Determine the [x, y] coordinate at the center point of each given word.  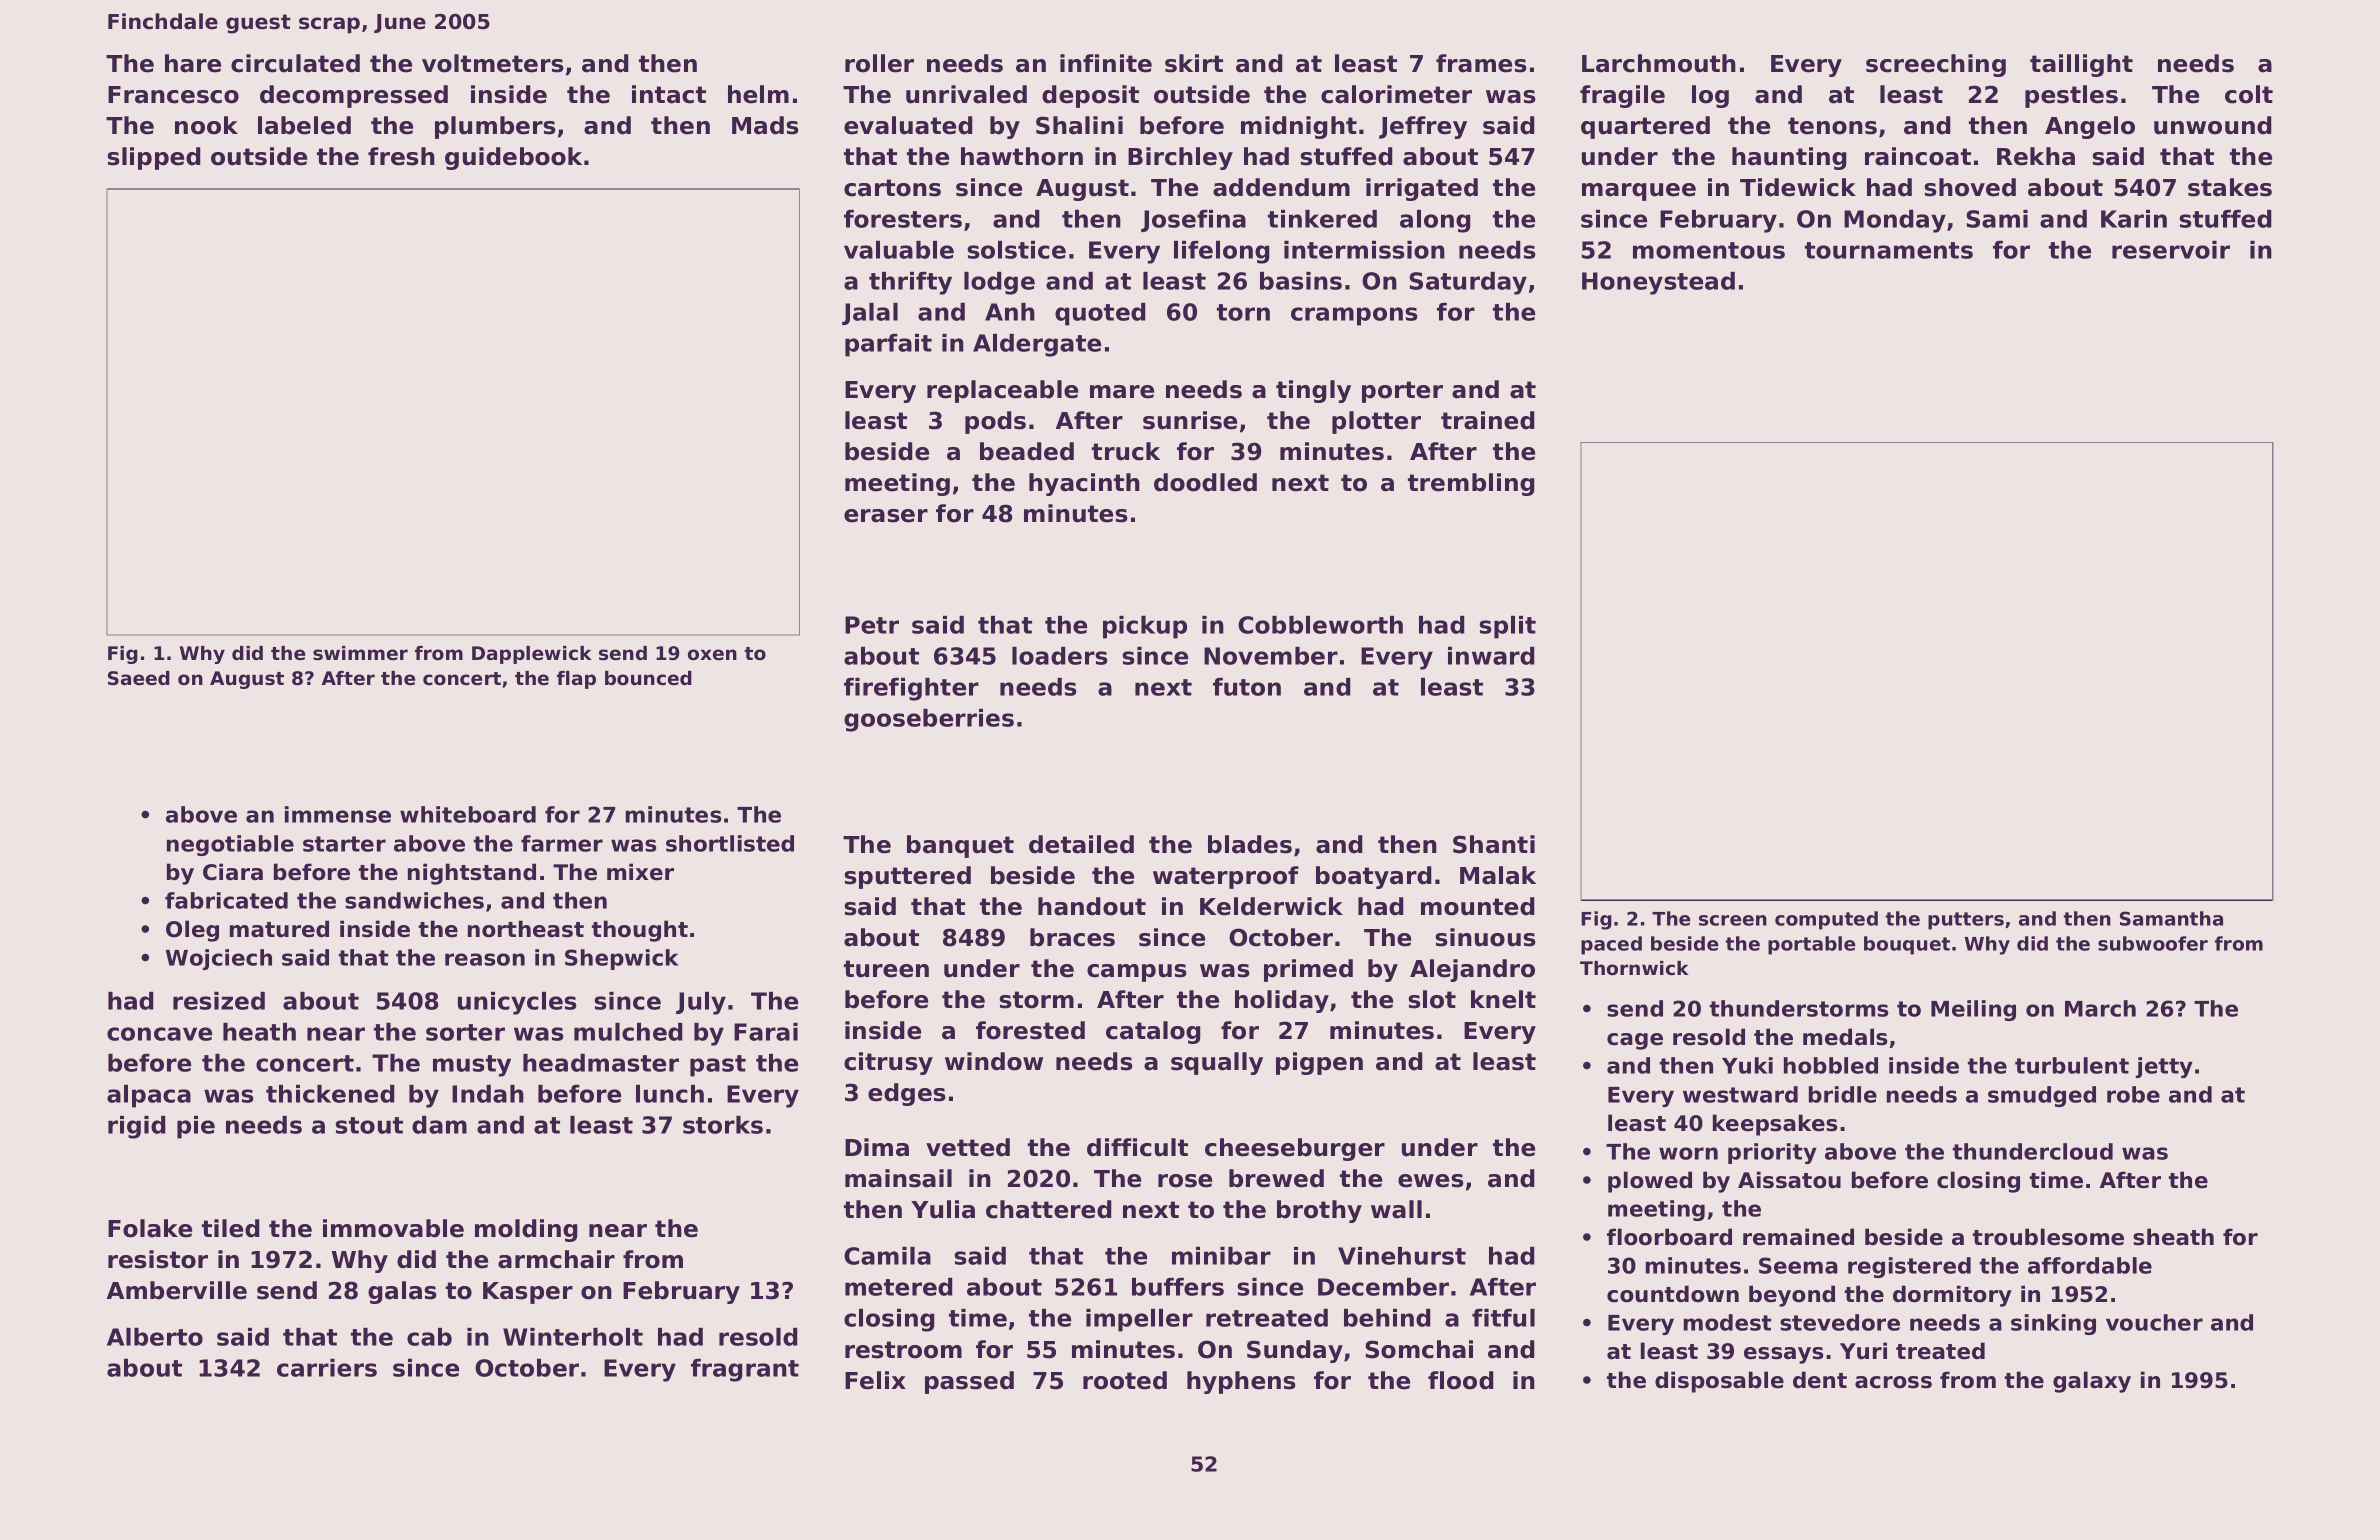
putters [1966, 921]
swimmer [360, 653]
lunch [670, 1094]
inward [1491, 656]
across [1893, 1382]
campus [1136, 973]
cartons [892, 188]
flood [1461, 1380]
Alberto [155, 1337]
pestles [2071, 96]
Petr [872, 625]
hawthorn [1022, 156]
